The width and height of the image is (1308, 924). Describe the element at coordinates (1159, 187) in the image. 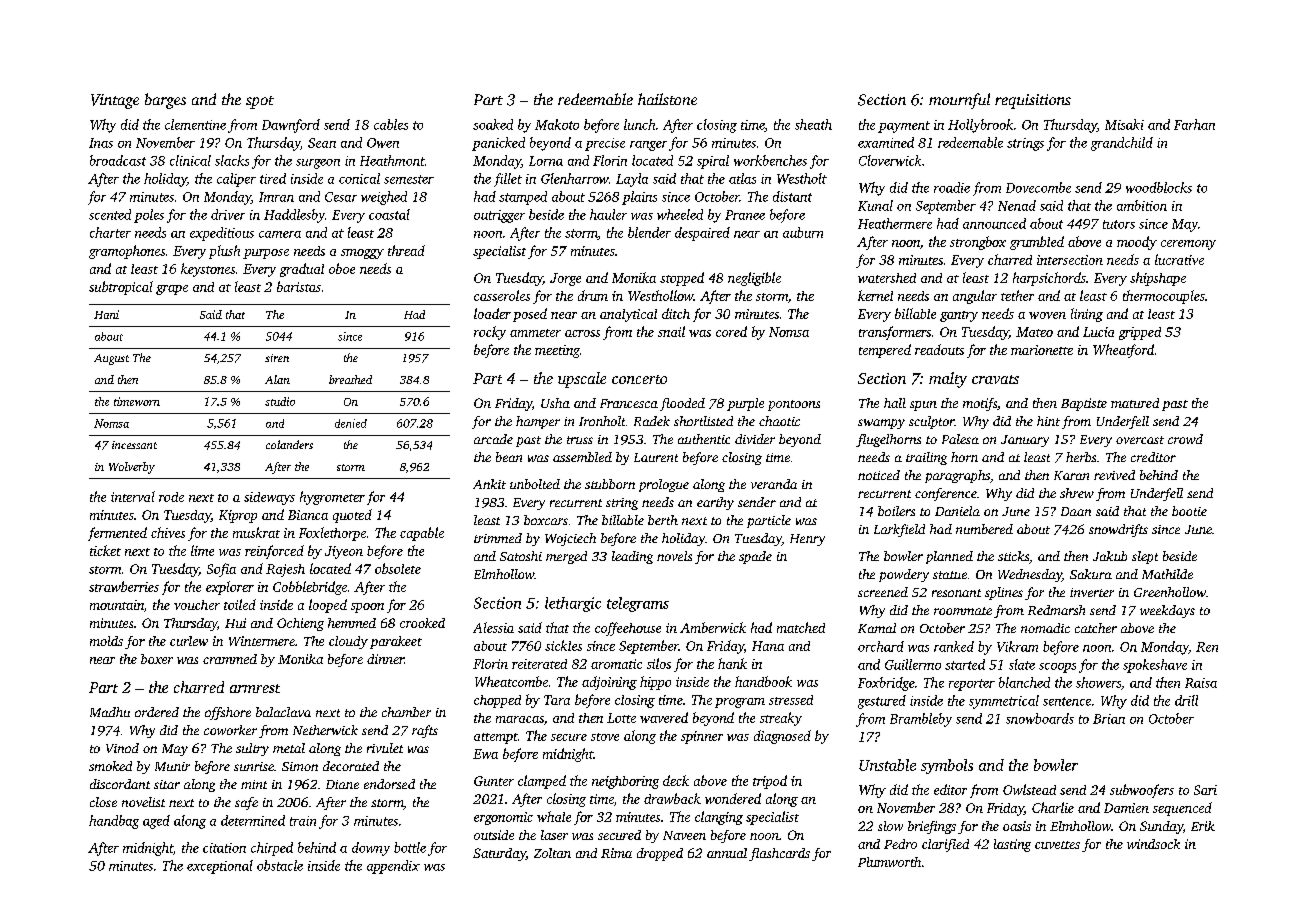

I see `woodblocks` at that location.
